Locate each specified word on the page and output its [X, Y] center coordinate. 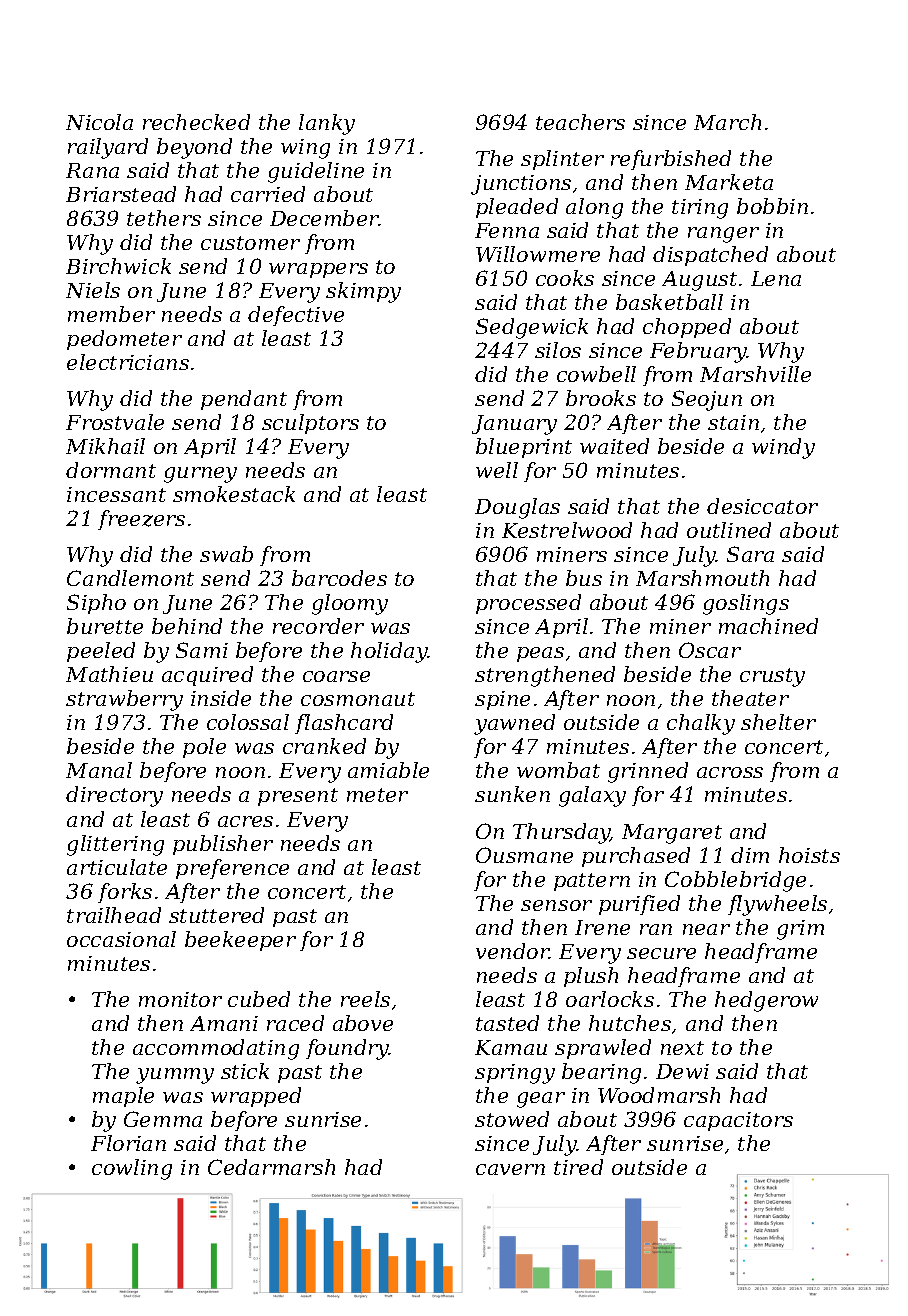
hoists [809, 855]
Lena [776, 278]
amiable [388, 770]
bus [584, 578]
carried [268, 194]
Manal [99, 770]
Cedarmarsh [271, 1167]
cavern [510, 1169]
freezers [141, 520]
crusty [772, 677]
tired [578, 1167]
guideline [316, 172]
